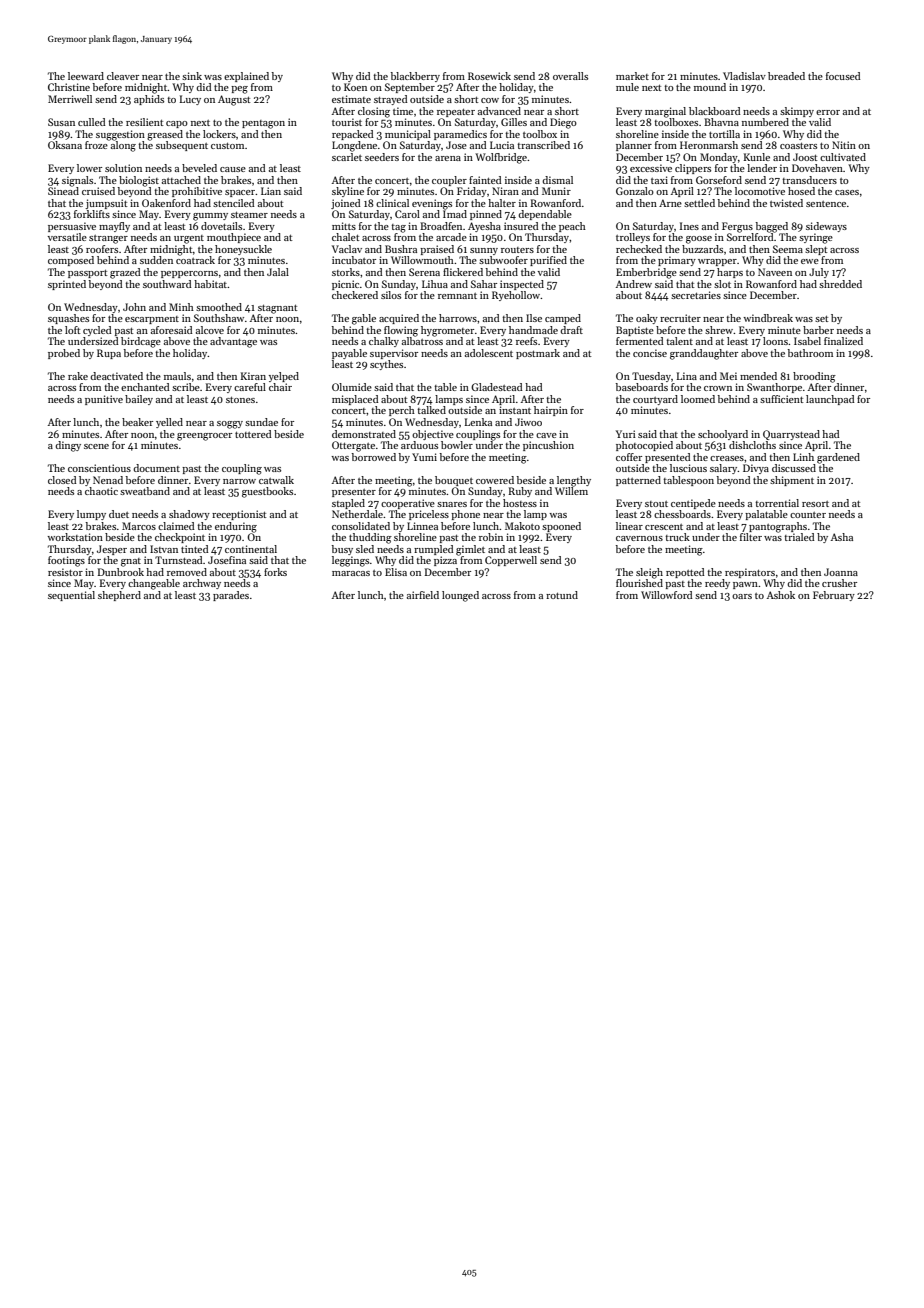 This screenshot has width=924, height=1308. What do you see at coordinates (639, 249) in the screenshot?
I see `rechecked` at bounding box center [639, 249].
